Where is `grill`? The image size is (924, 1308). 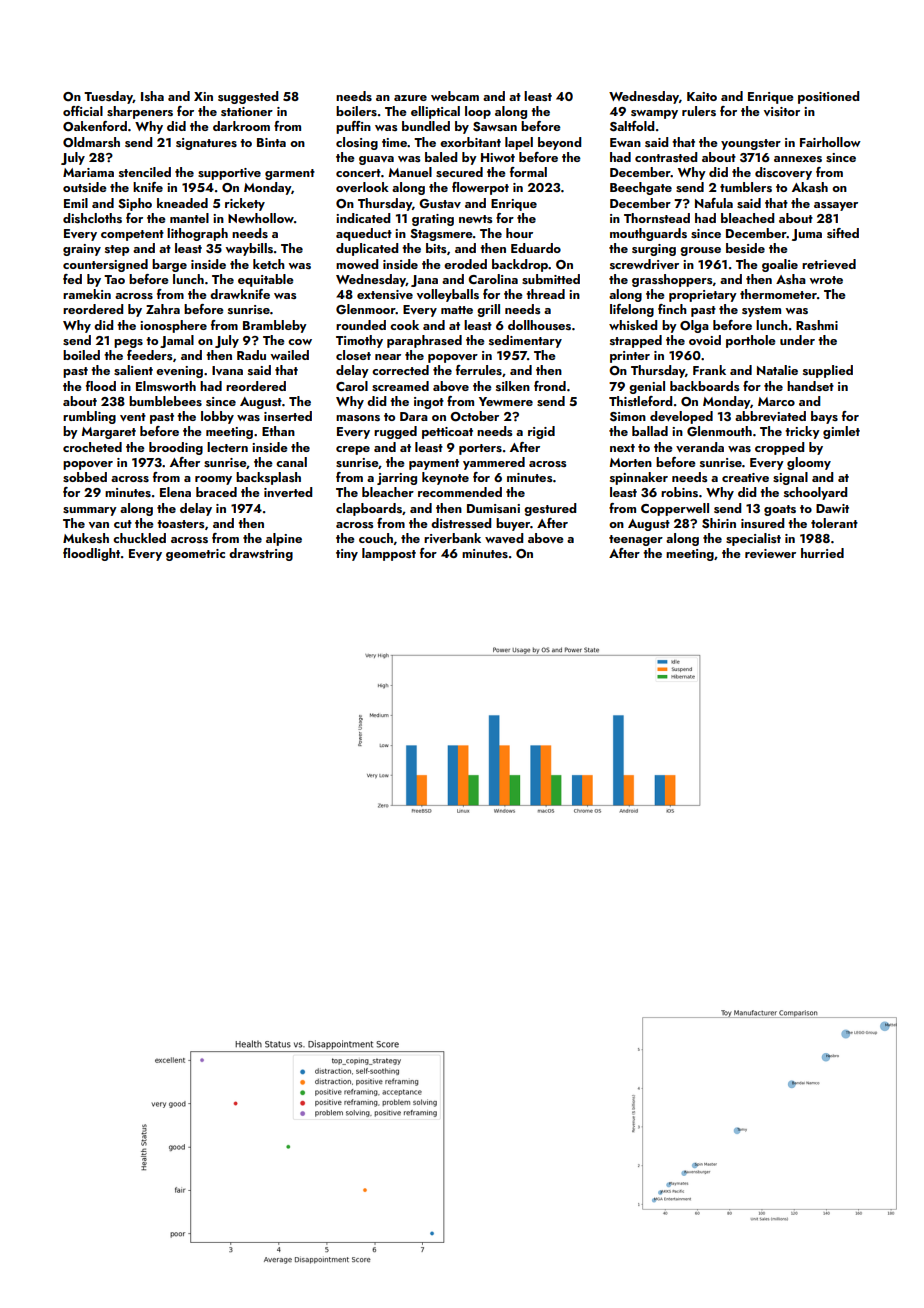 grill is located at coordinates (488, 310).
